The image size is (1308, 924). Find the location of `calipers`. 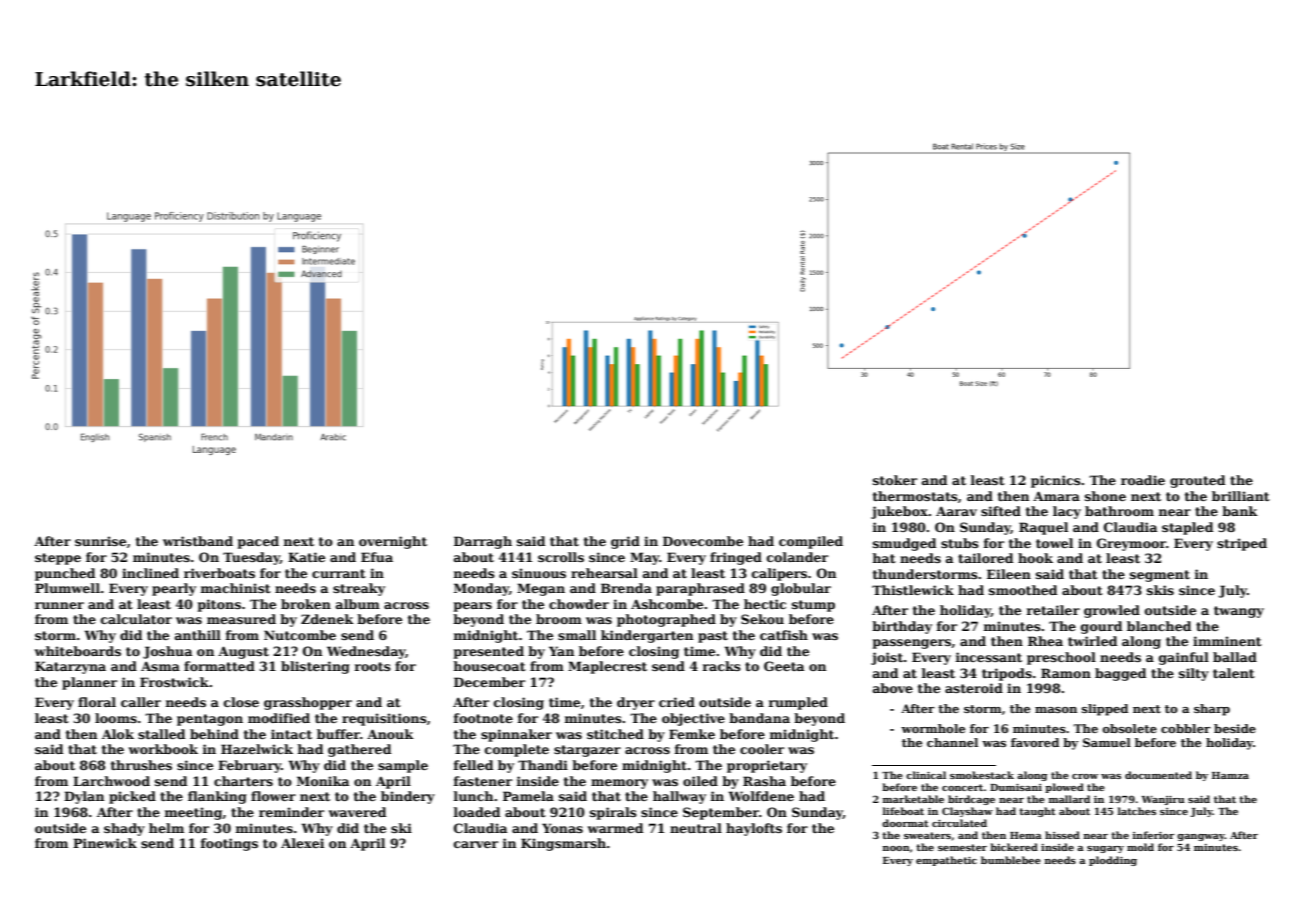

calipers is located at coordinates (779, 574).
